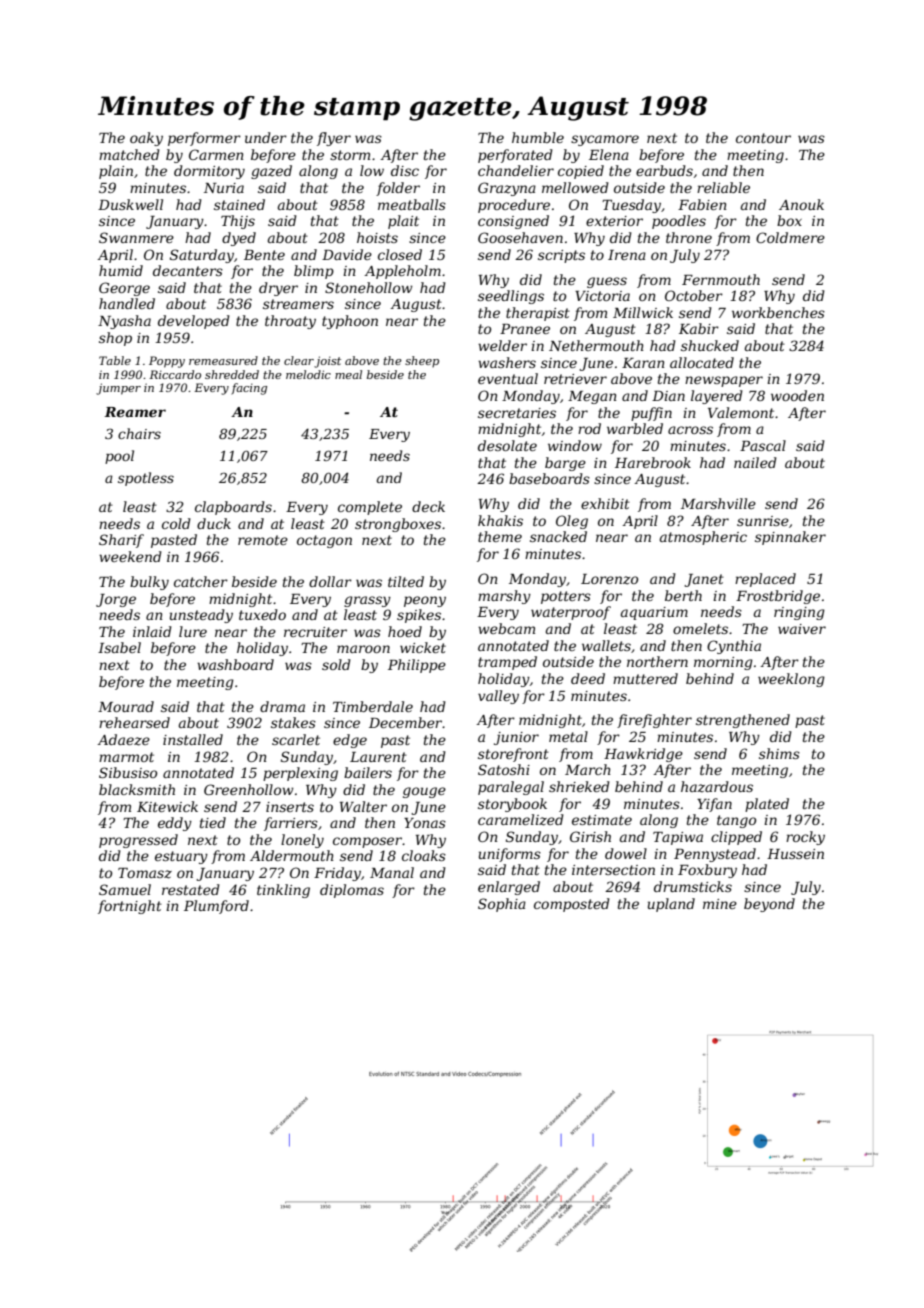 The height and width of the screenshot is (1308, 924). Describe the element at coordinates (795, 854) in the screenshot. I see `Hussein` at that location.
